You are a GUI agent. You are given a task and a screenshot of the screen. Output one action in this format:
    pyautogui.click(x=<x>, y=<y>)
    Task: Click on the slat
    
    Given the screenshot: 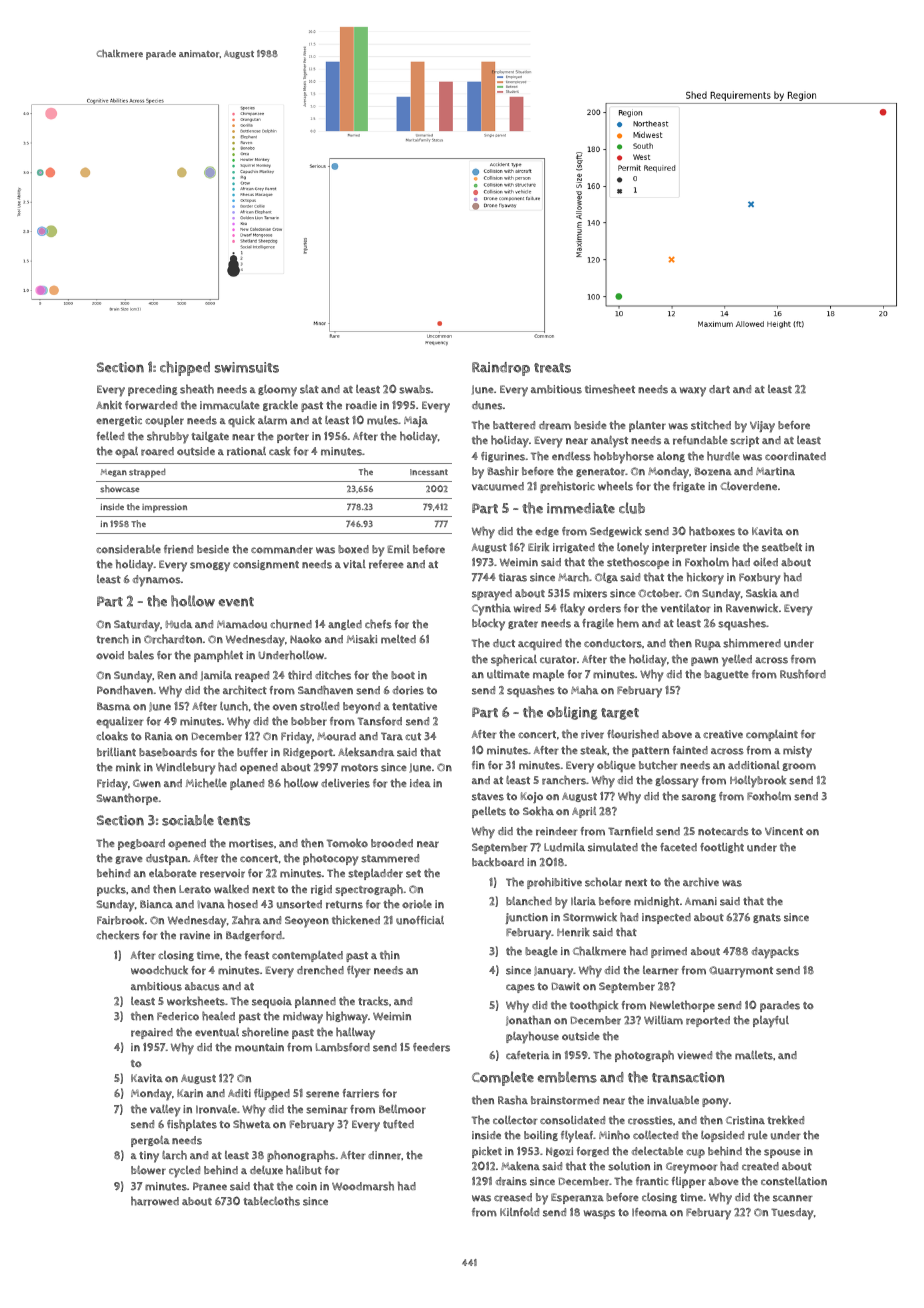 What is the action you would take?
    pyautogui.click(x=309, y=389)
